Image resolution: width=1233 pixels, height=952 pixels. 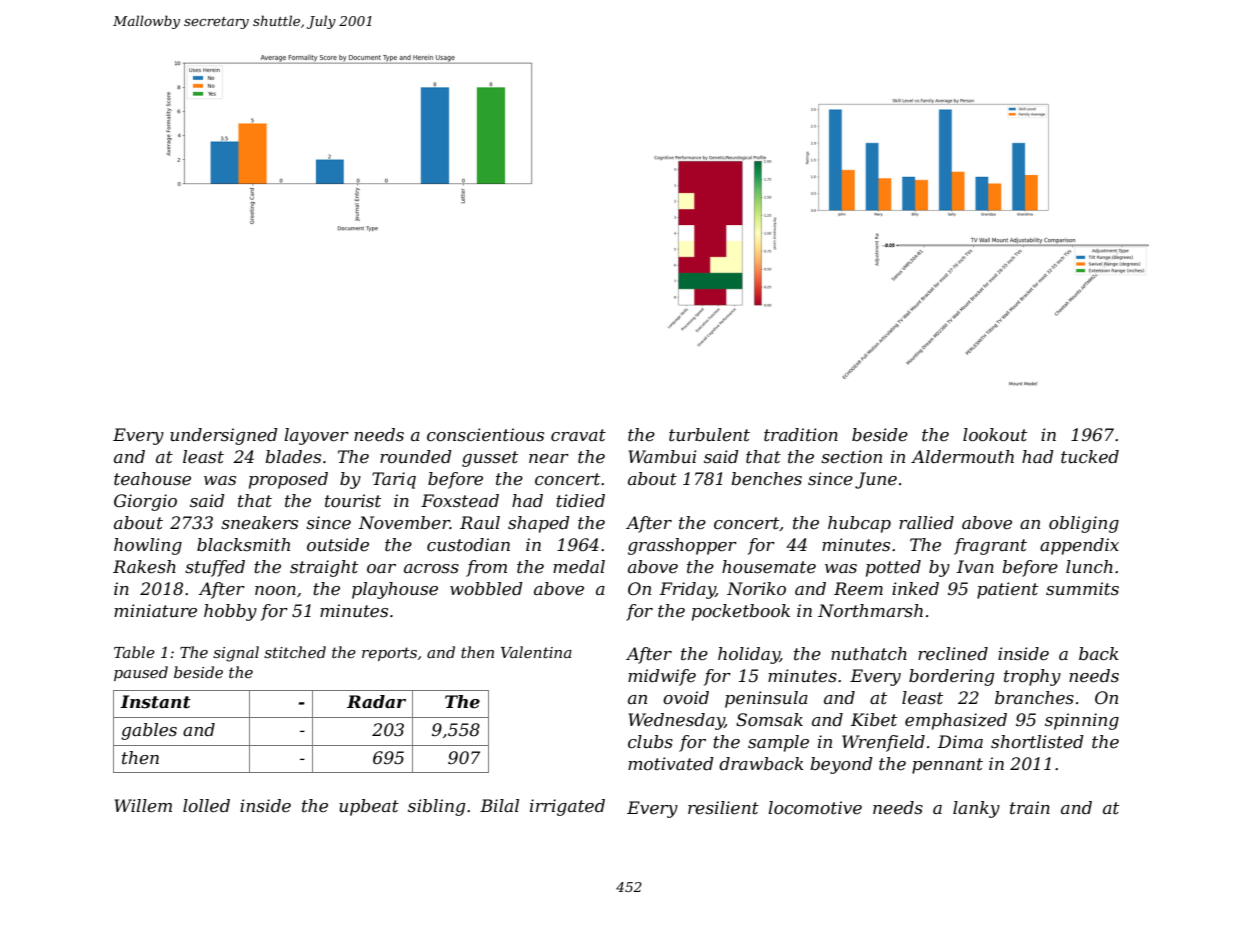 What do you see at coordinates (316, 436) in the screenshot?
I see `layover` at bounding box center [316, 436].
